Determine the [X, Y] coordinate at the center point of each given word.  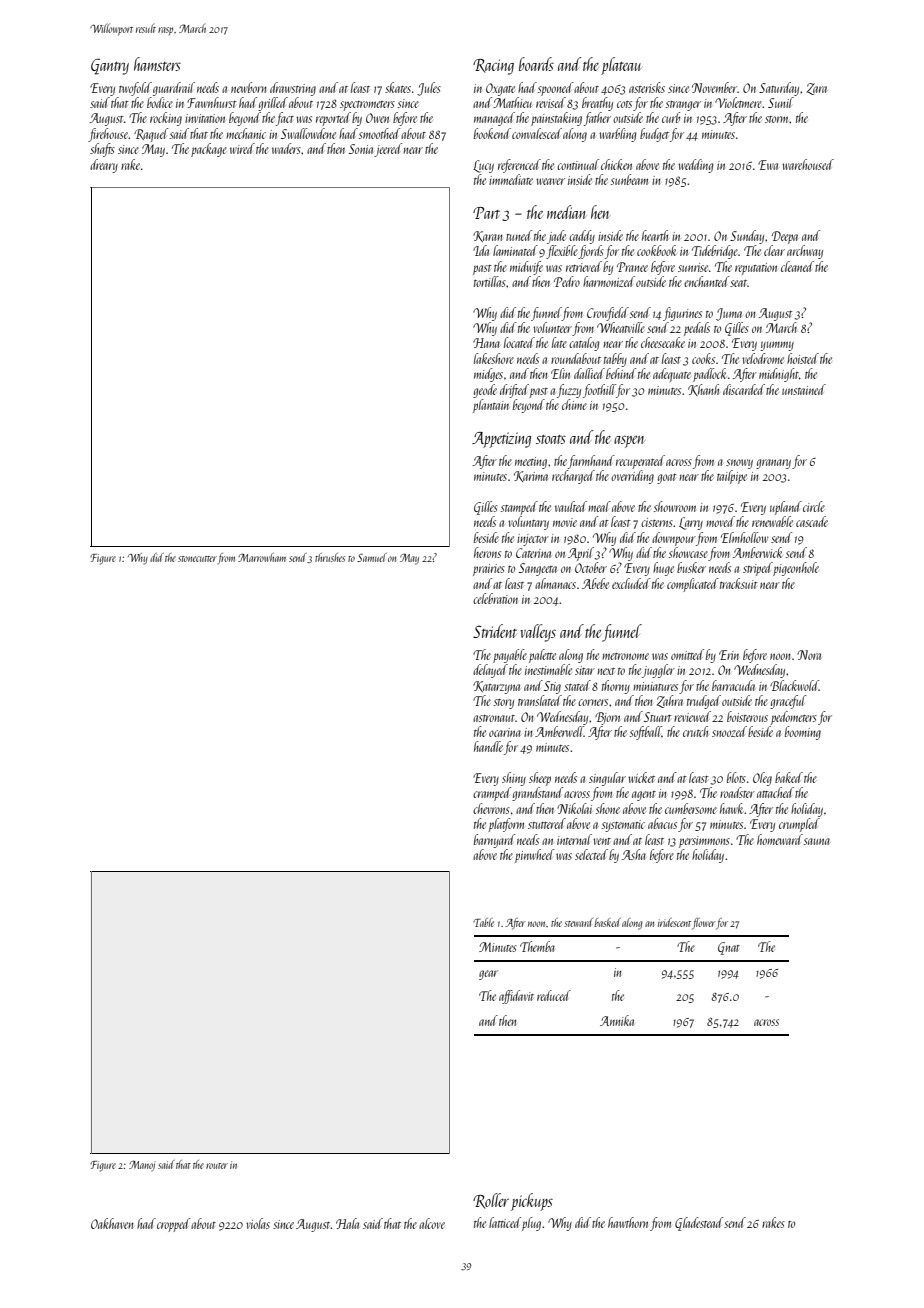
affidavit [516, 997]
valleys [538, 633]
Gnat [729, 948]
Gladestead [699, 1224]
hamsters [157, 64]
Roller [491, 1201]
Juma [729, 314]
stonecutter [197, 559]
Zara [817, 89]
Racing [493, 67]
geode [485, 391]
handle [488, 746]
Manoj [142, 1166]
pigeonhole [796, 569]
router [217, 1166]
